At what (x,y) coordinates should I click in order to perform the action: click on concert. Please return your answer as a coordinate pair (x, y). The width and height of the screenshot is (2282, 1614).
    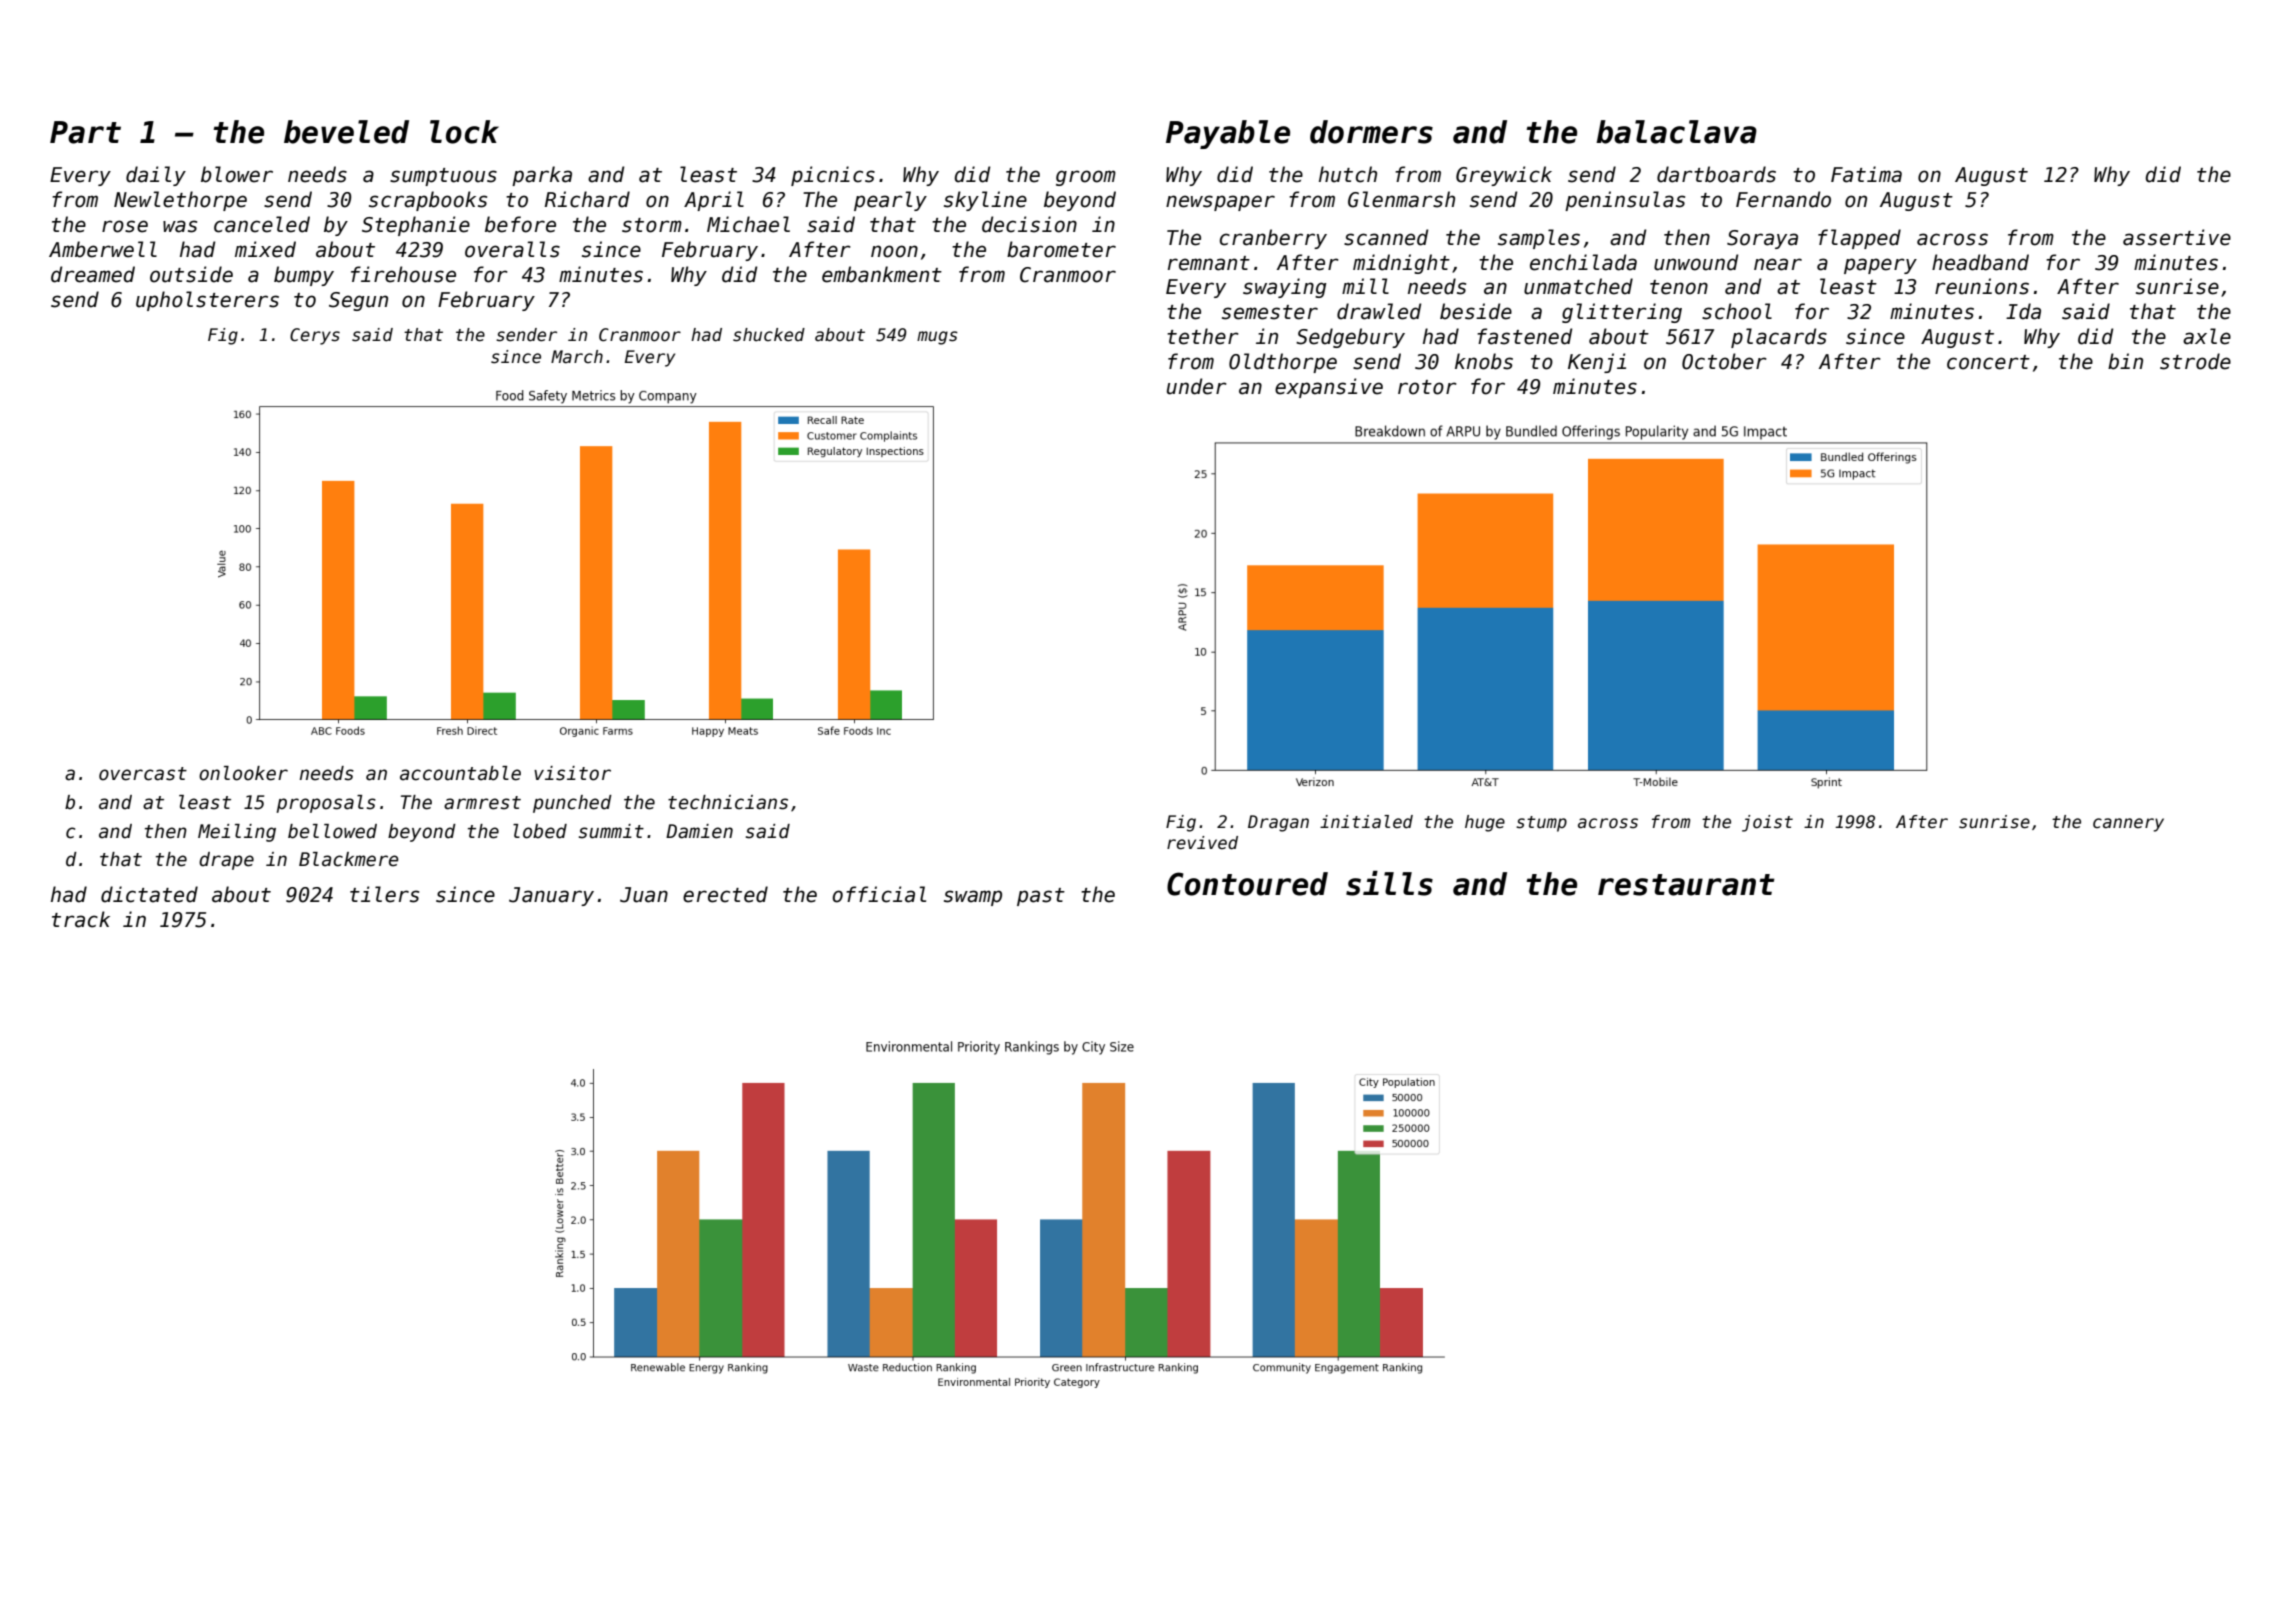
    Looking at the image, I should click on (1988, 362).
